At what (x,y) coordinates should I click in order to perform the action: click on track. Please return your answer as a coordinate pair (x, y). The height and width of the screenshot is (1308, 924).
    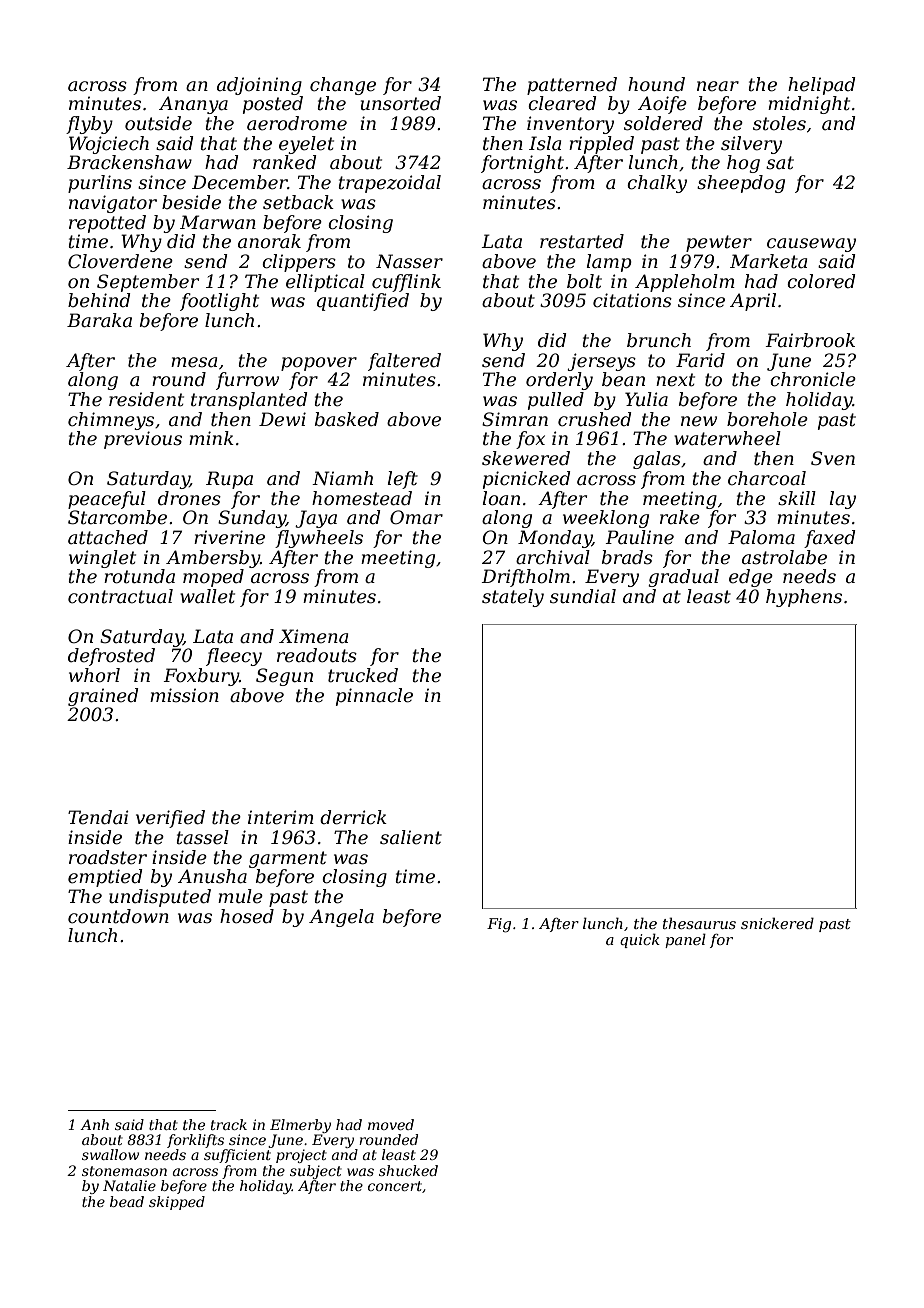
    Looking at the image, I should click on (229, 1124).
